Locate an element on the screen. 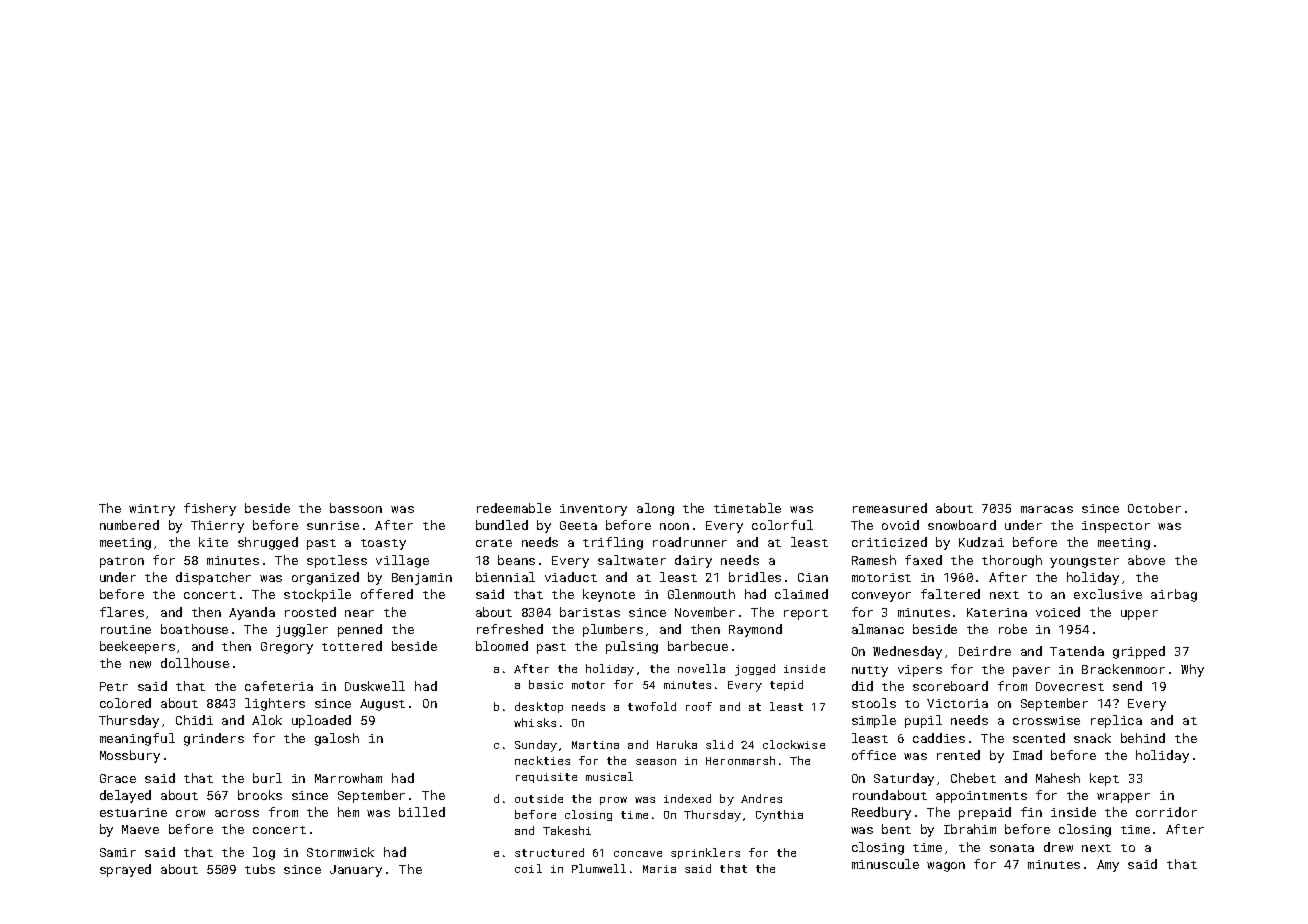 This screenshot has width=1308, height=924. dollhouse is located at coordinates (195, 663).
